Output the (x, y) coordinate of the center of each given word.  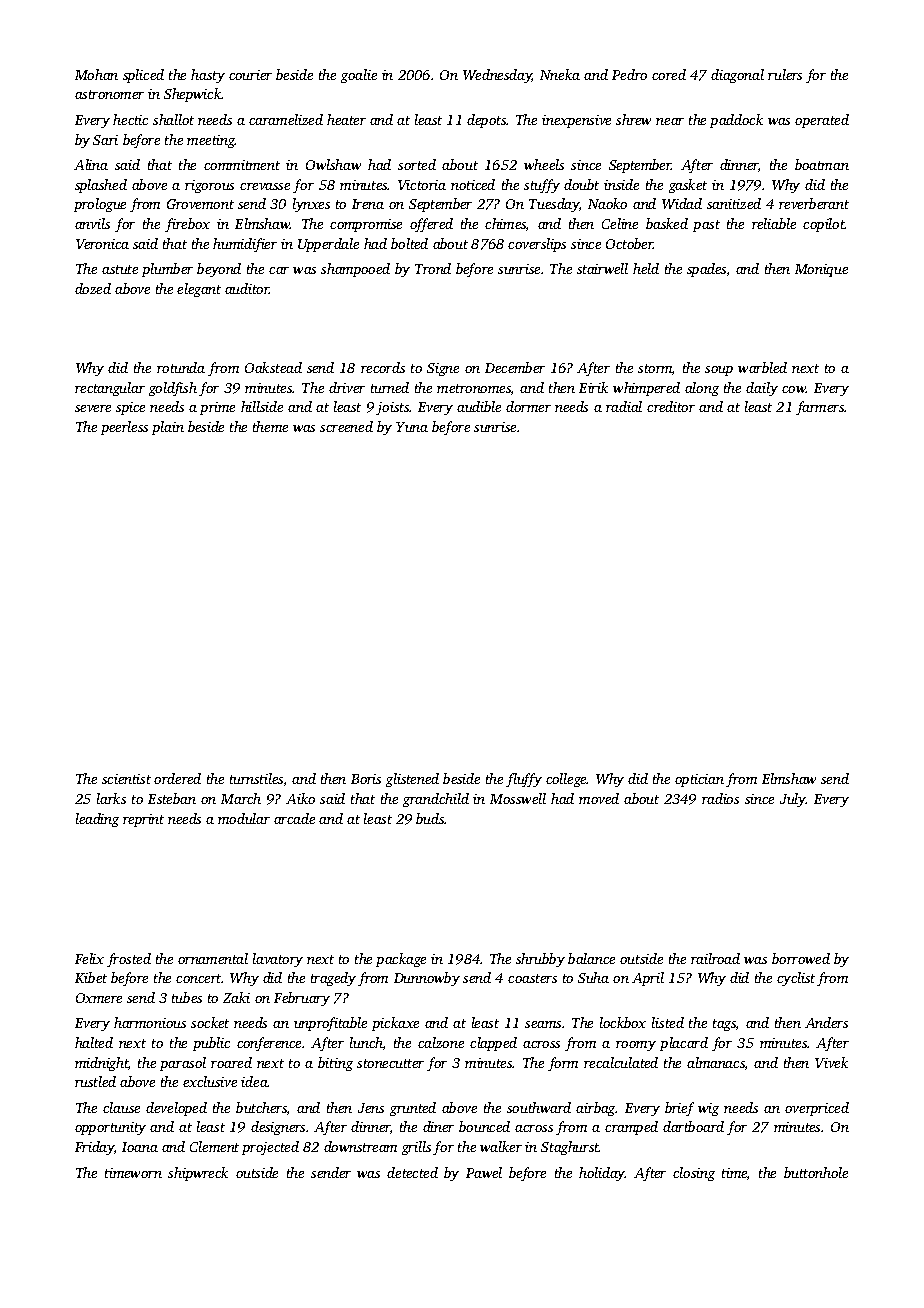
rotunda (181, 367)
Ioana (140, 1147)
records (383, 367)
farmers (820, 408)
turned (390, 387)
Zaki (236, 997)
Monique (821, 270)
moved (599, 798)
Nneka (560, 74)
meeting (211, 141)
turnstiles (256, 778)
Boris (366, 779)
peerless (124, 428)
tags (724, 1025)
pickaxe (395, 1024)
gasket (688, 186)
